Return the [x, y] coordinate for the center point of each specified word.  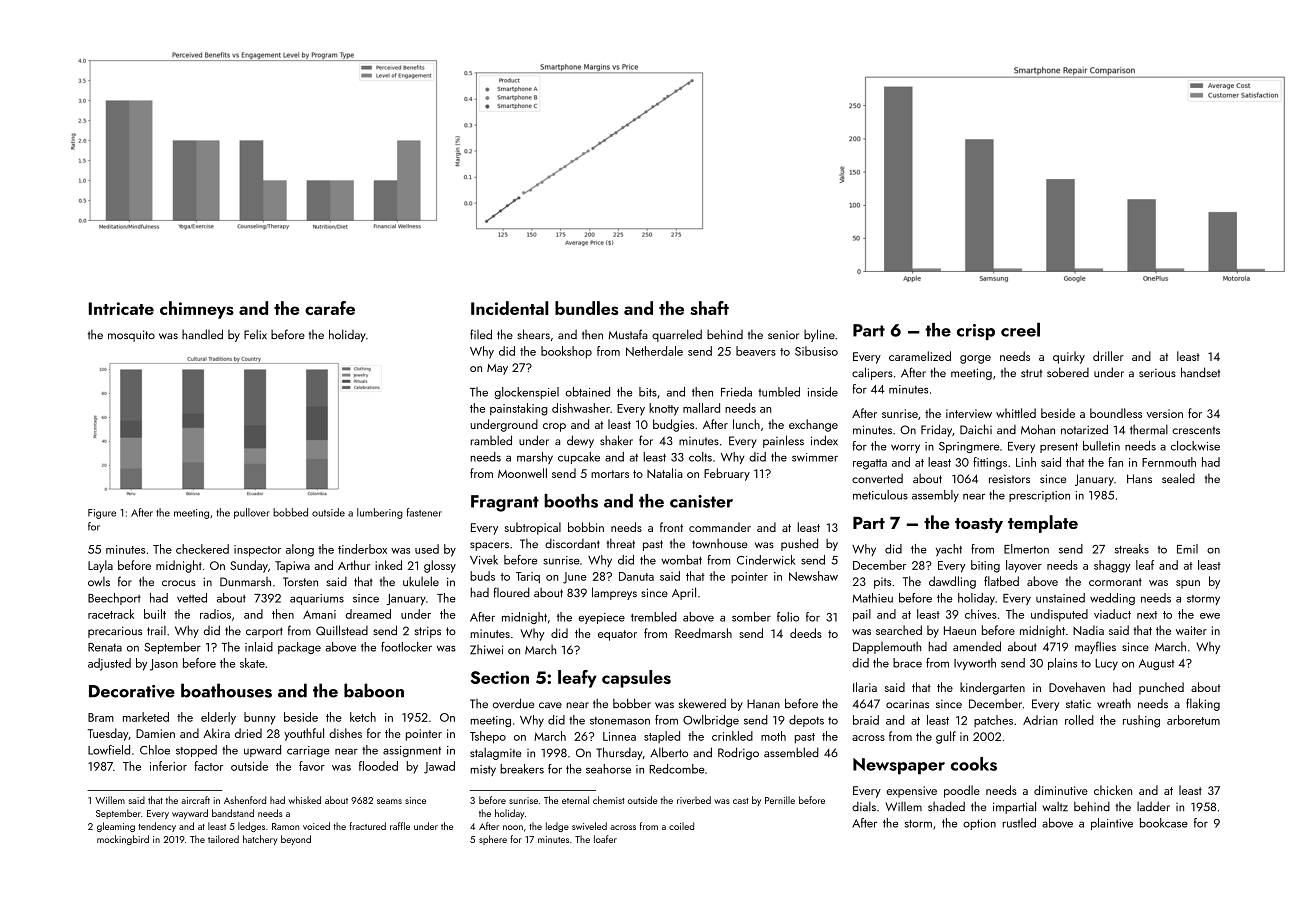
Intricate [121, 308]
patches [993, 721]
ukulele [421, 581]
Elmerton [1026, 549]
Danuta [636, 576]
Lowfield [109, 750]
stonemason [620, 721]
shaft [709, 308]
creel [1020, 329]
